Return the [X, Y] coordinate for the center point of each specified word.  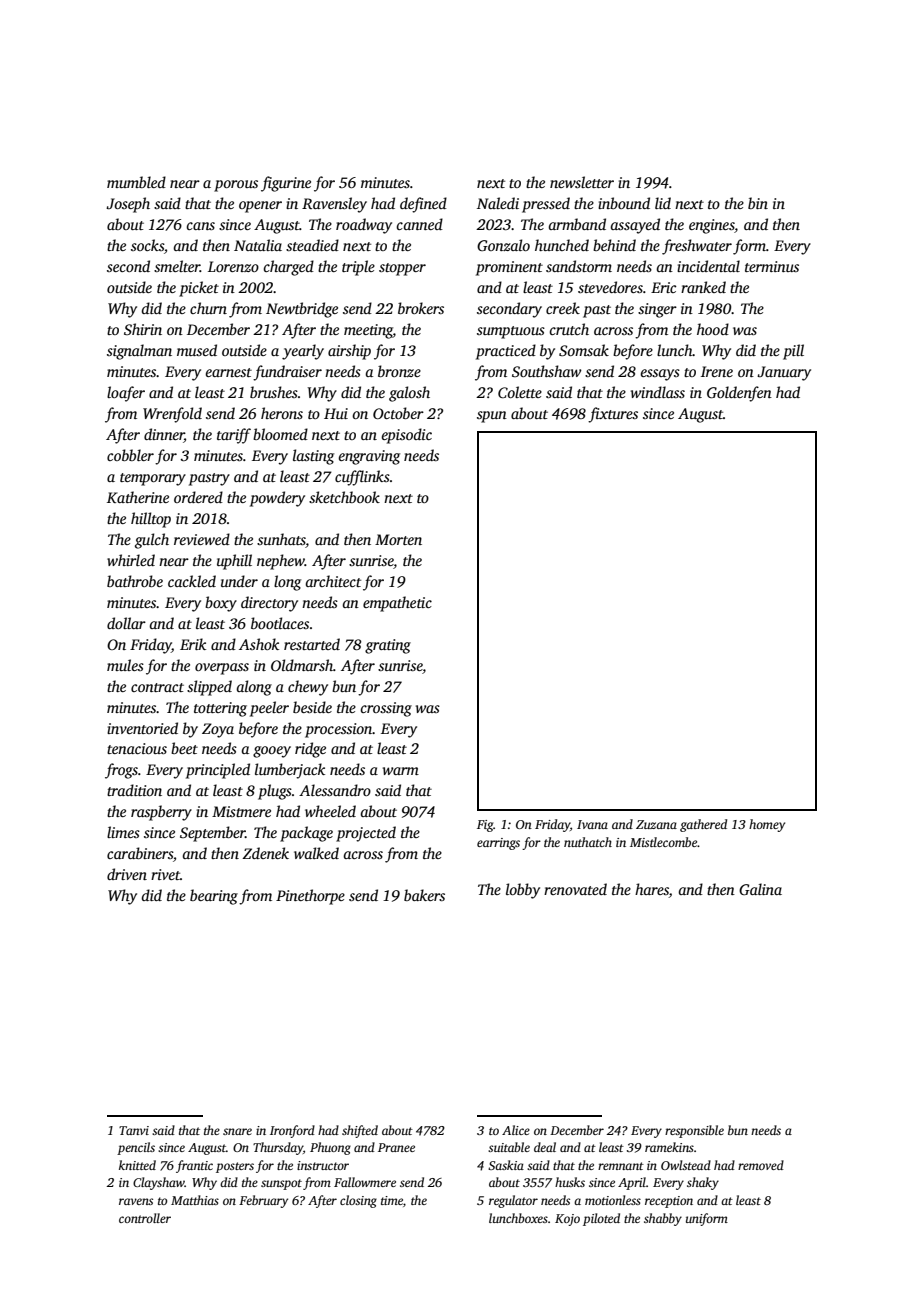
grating [388, 646]
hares [652, 890]
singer [657, 310]
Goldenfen [739, 394]
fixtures [613, 415]
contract [157, 687]
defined [423, 205]
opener [260, 207]
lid [663, 203]
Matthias [195, 1200]
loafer [126, 394]
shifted [360, 1131]
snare [237, 1131]
